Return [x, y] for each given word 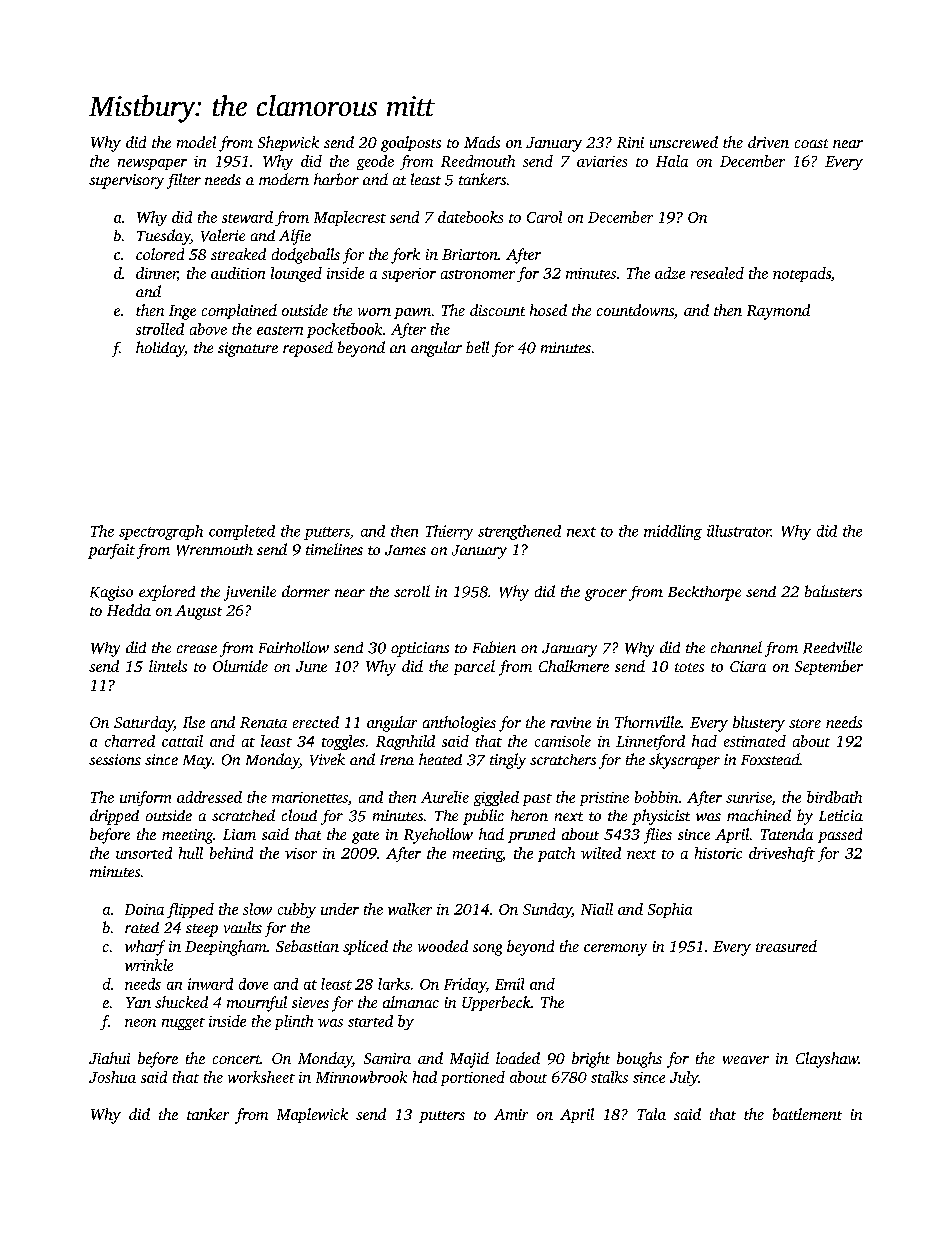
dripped [114, 817]
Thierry [449, 532]
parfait [111, 551]
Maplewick [312, 1115]
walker [410, 909]
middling [673, 532]
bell [477, 347]
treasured [786, 946]
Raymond [778, 312]
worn [374, 312]
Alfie [295, 237]
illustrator [739, 531]
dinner [156, 273]
